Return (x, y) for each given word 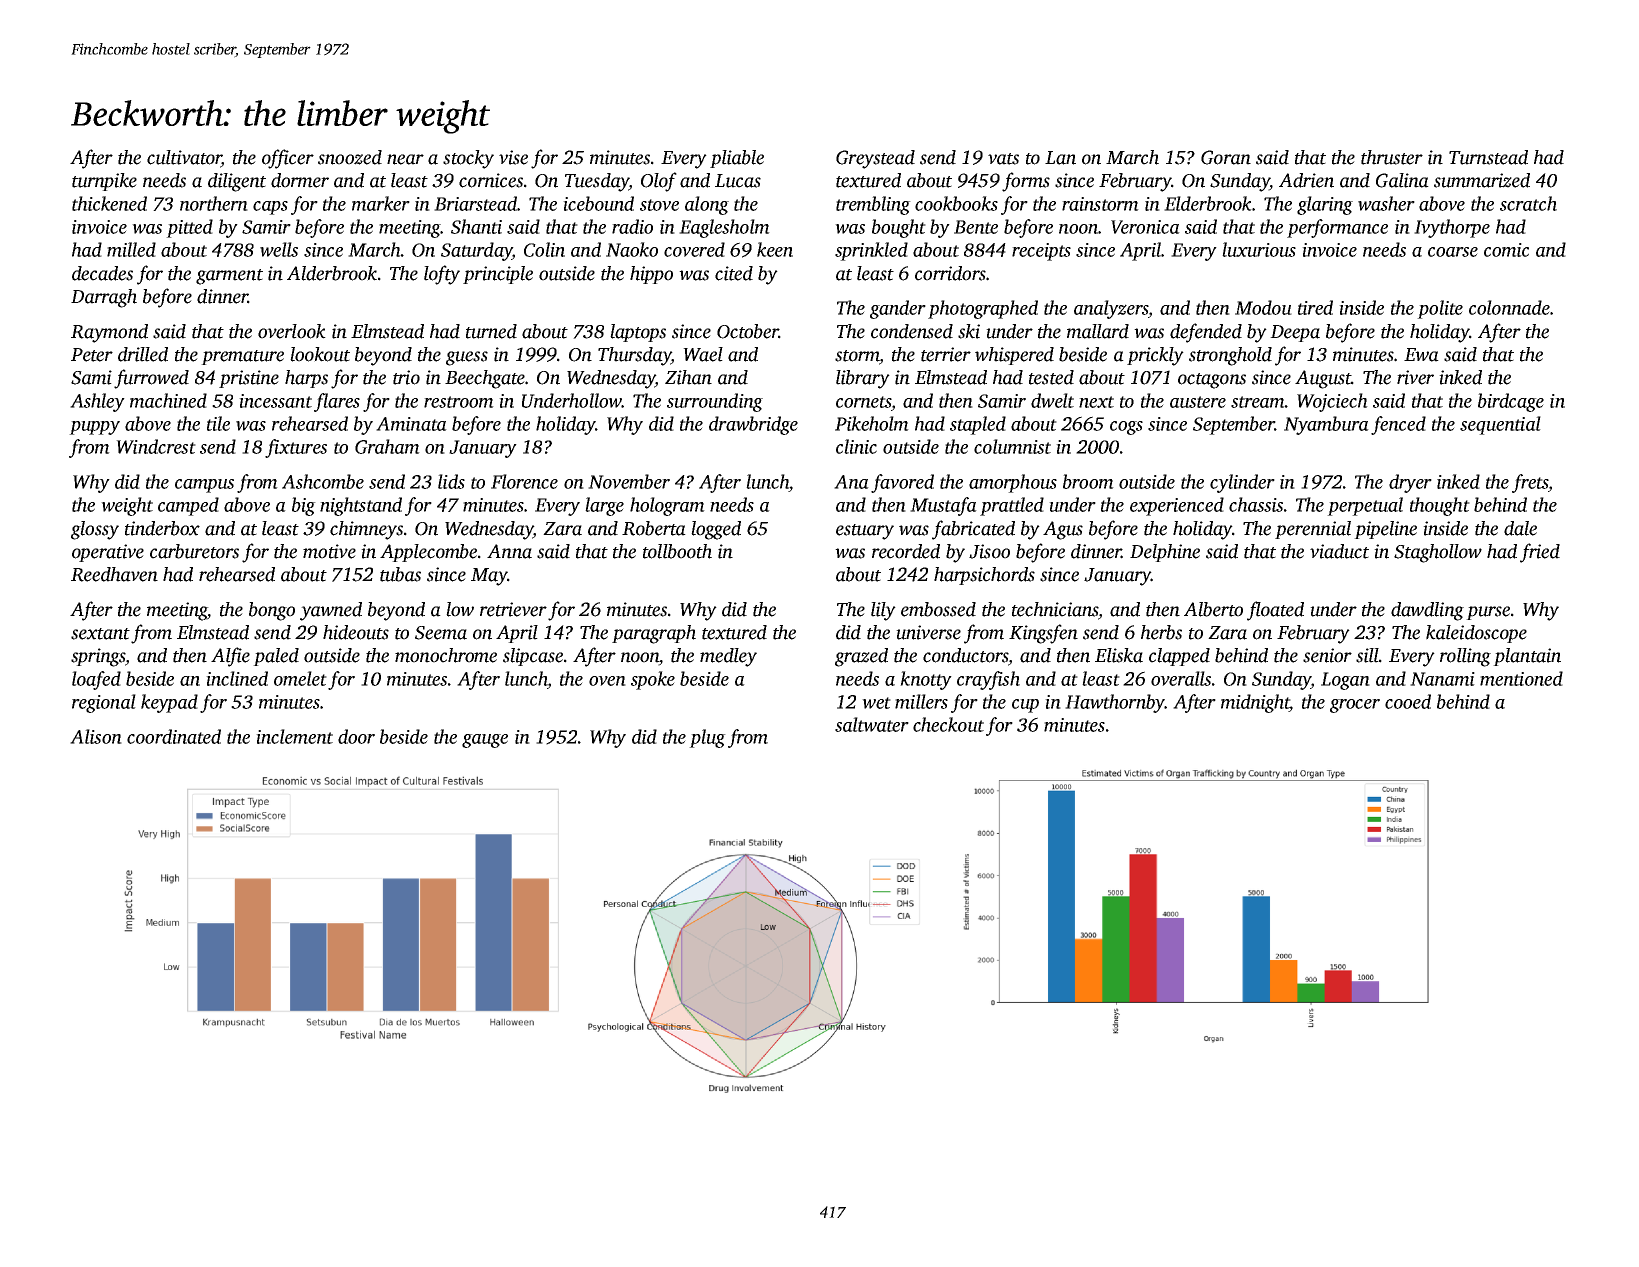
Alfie (230, 657)
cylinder (1242, 483)
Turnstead (1488, 157)
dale (1520, 528)
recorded (906, 551)
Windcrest (156, 446)
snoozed (350, 157)
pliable (737, 159)
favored (902, 483)
